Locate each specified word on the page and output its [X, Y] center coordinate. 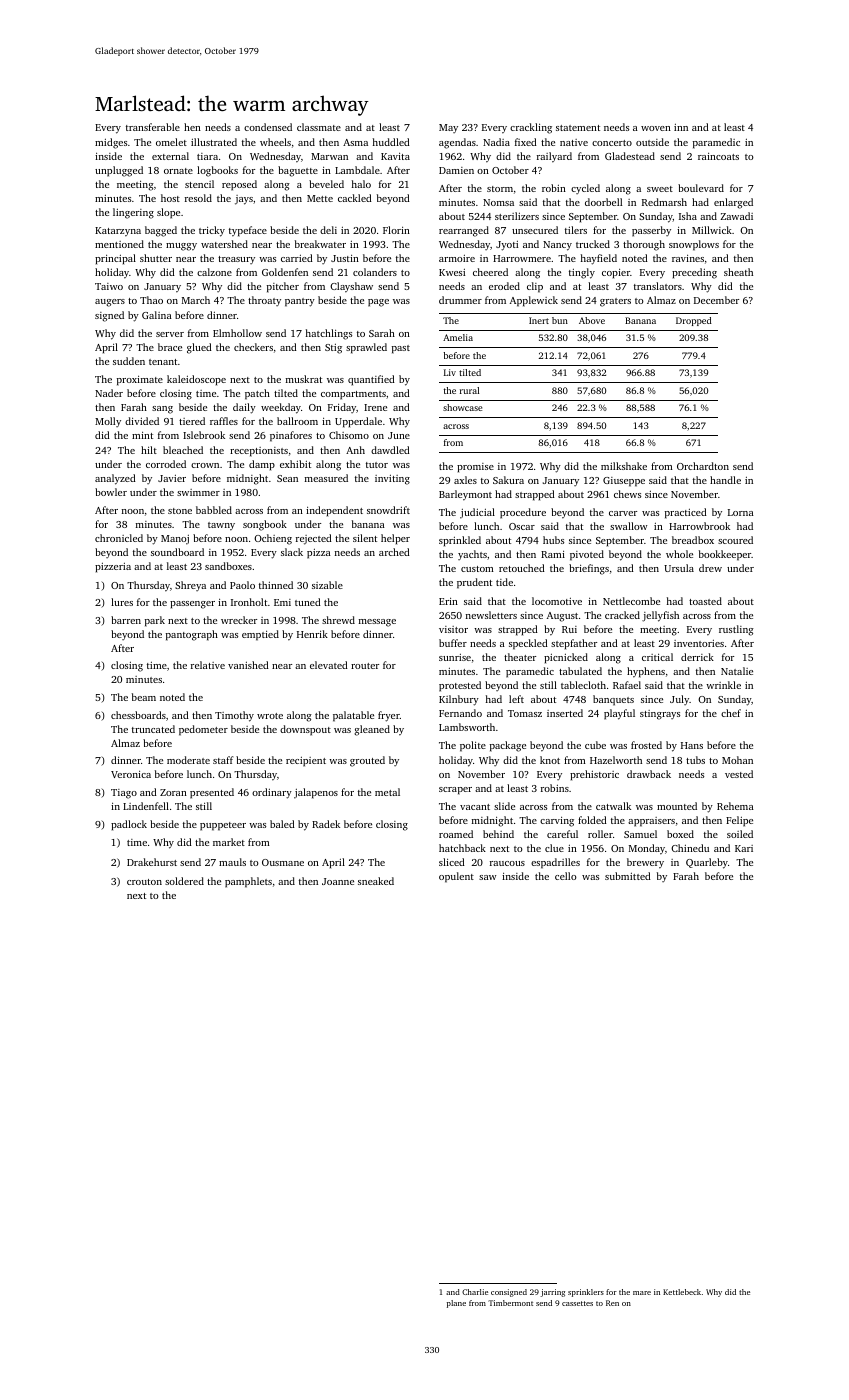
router [365, 666]
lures [122, 602]
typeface [248, 231]
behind [498, 834]
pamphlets [248, 882]
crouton [144, 882]
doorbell [603, 202]
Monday [647, 849]
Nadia [496, 142]
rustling [736, 630]
